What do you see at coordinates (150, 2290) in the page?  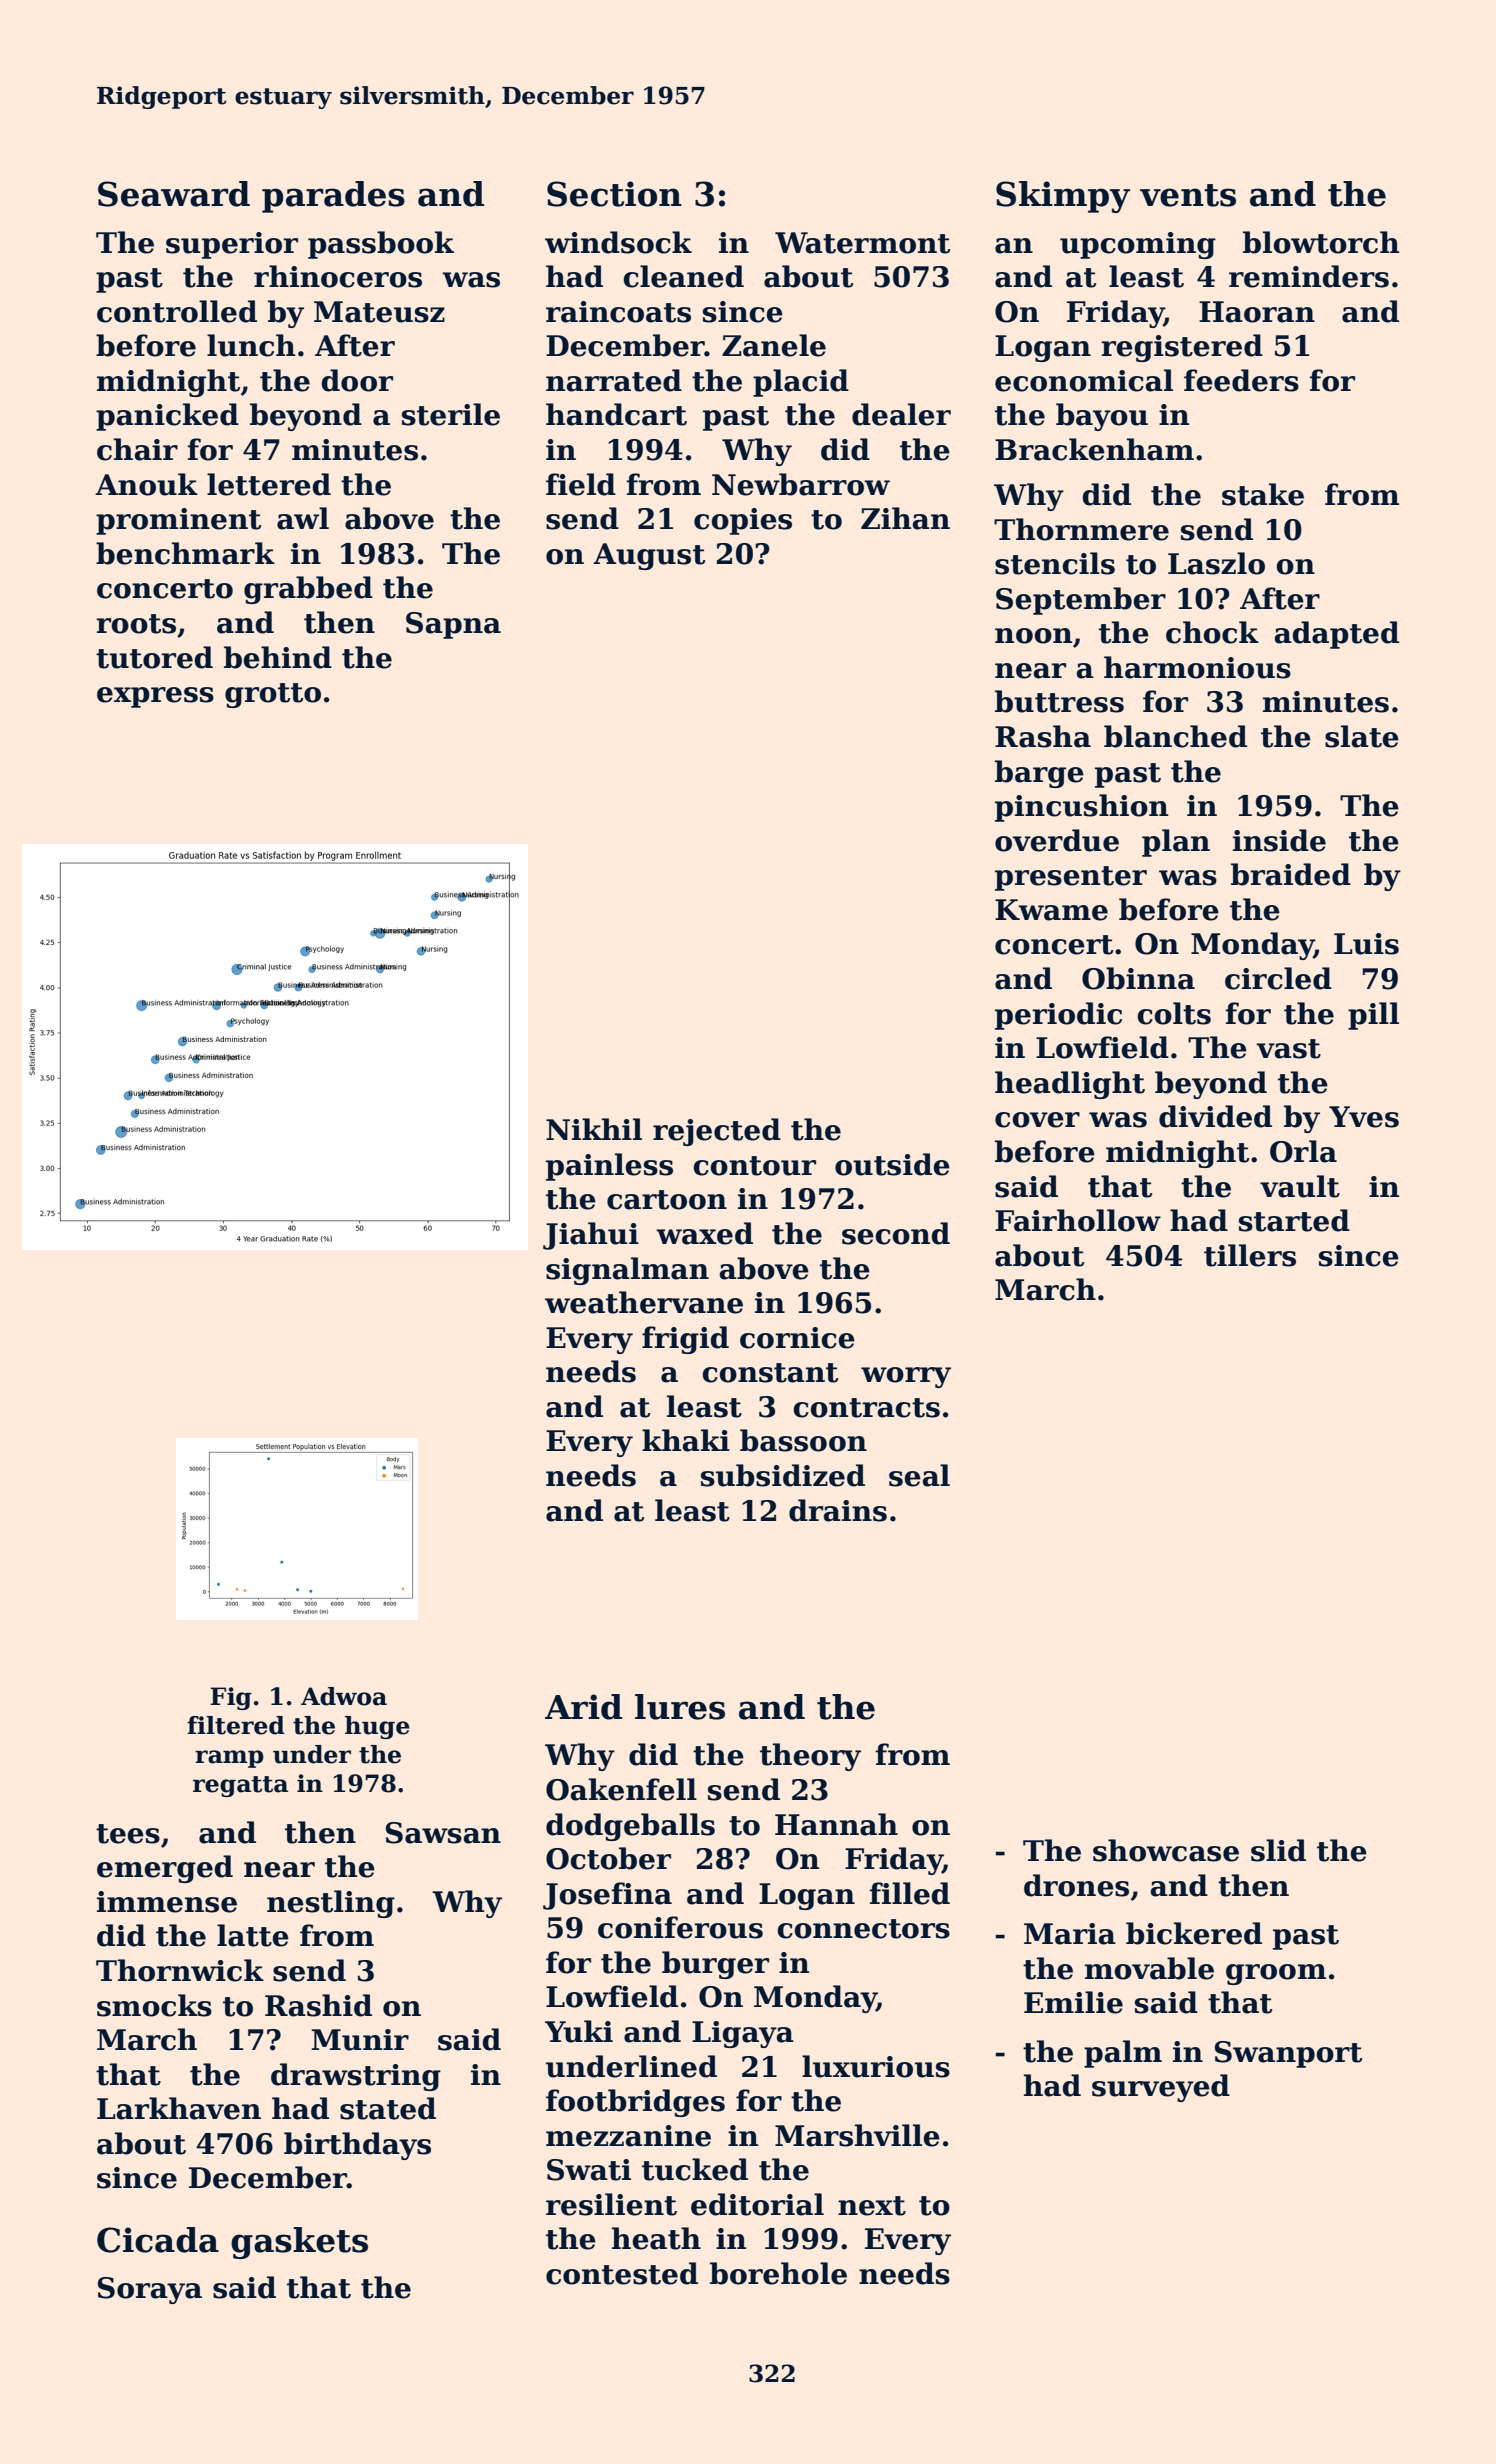 I see `Soraya` at bounding box center [150, 2290].
